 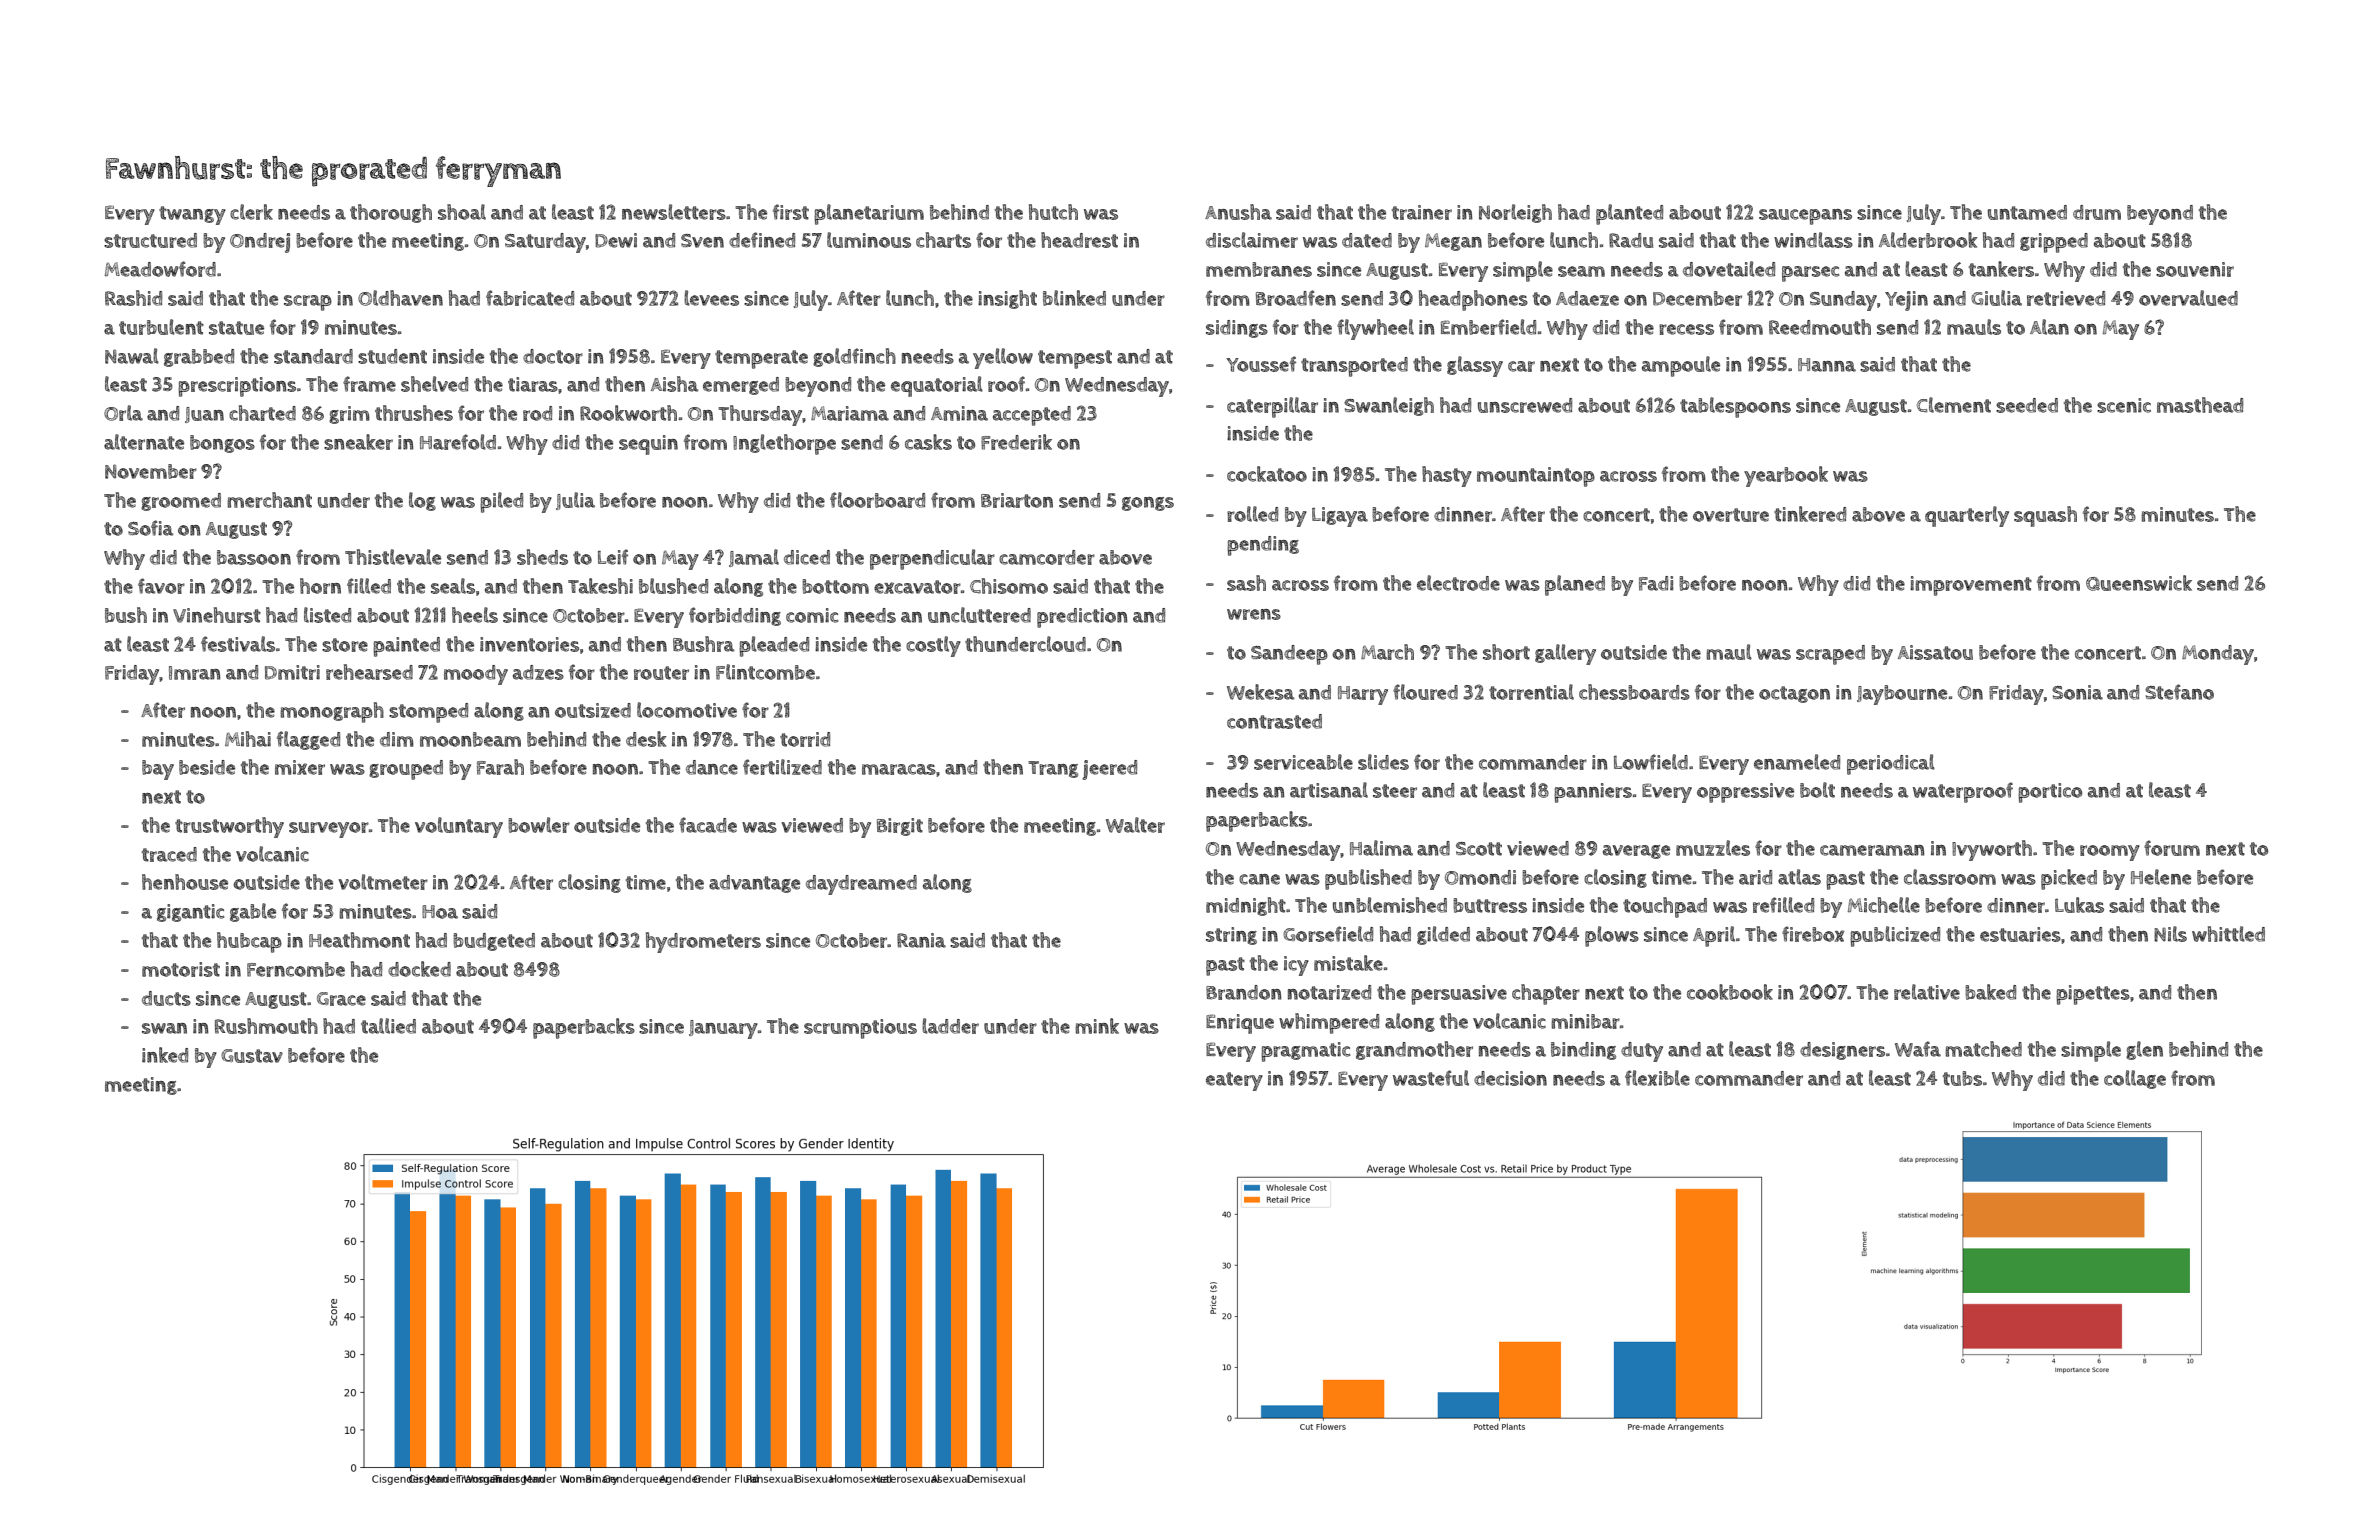 I want to click on Walter, so click(x=1135, y=825).
